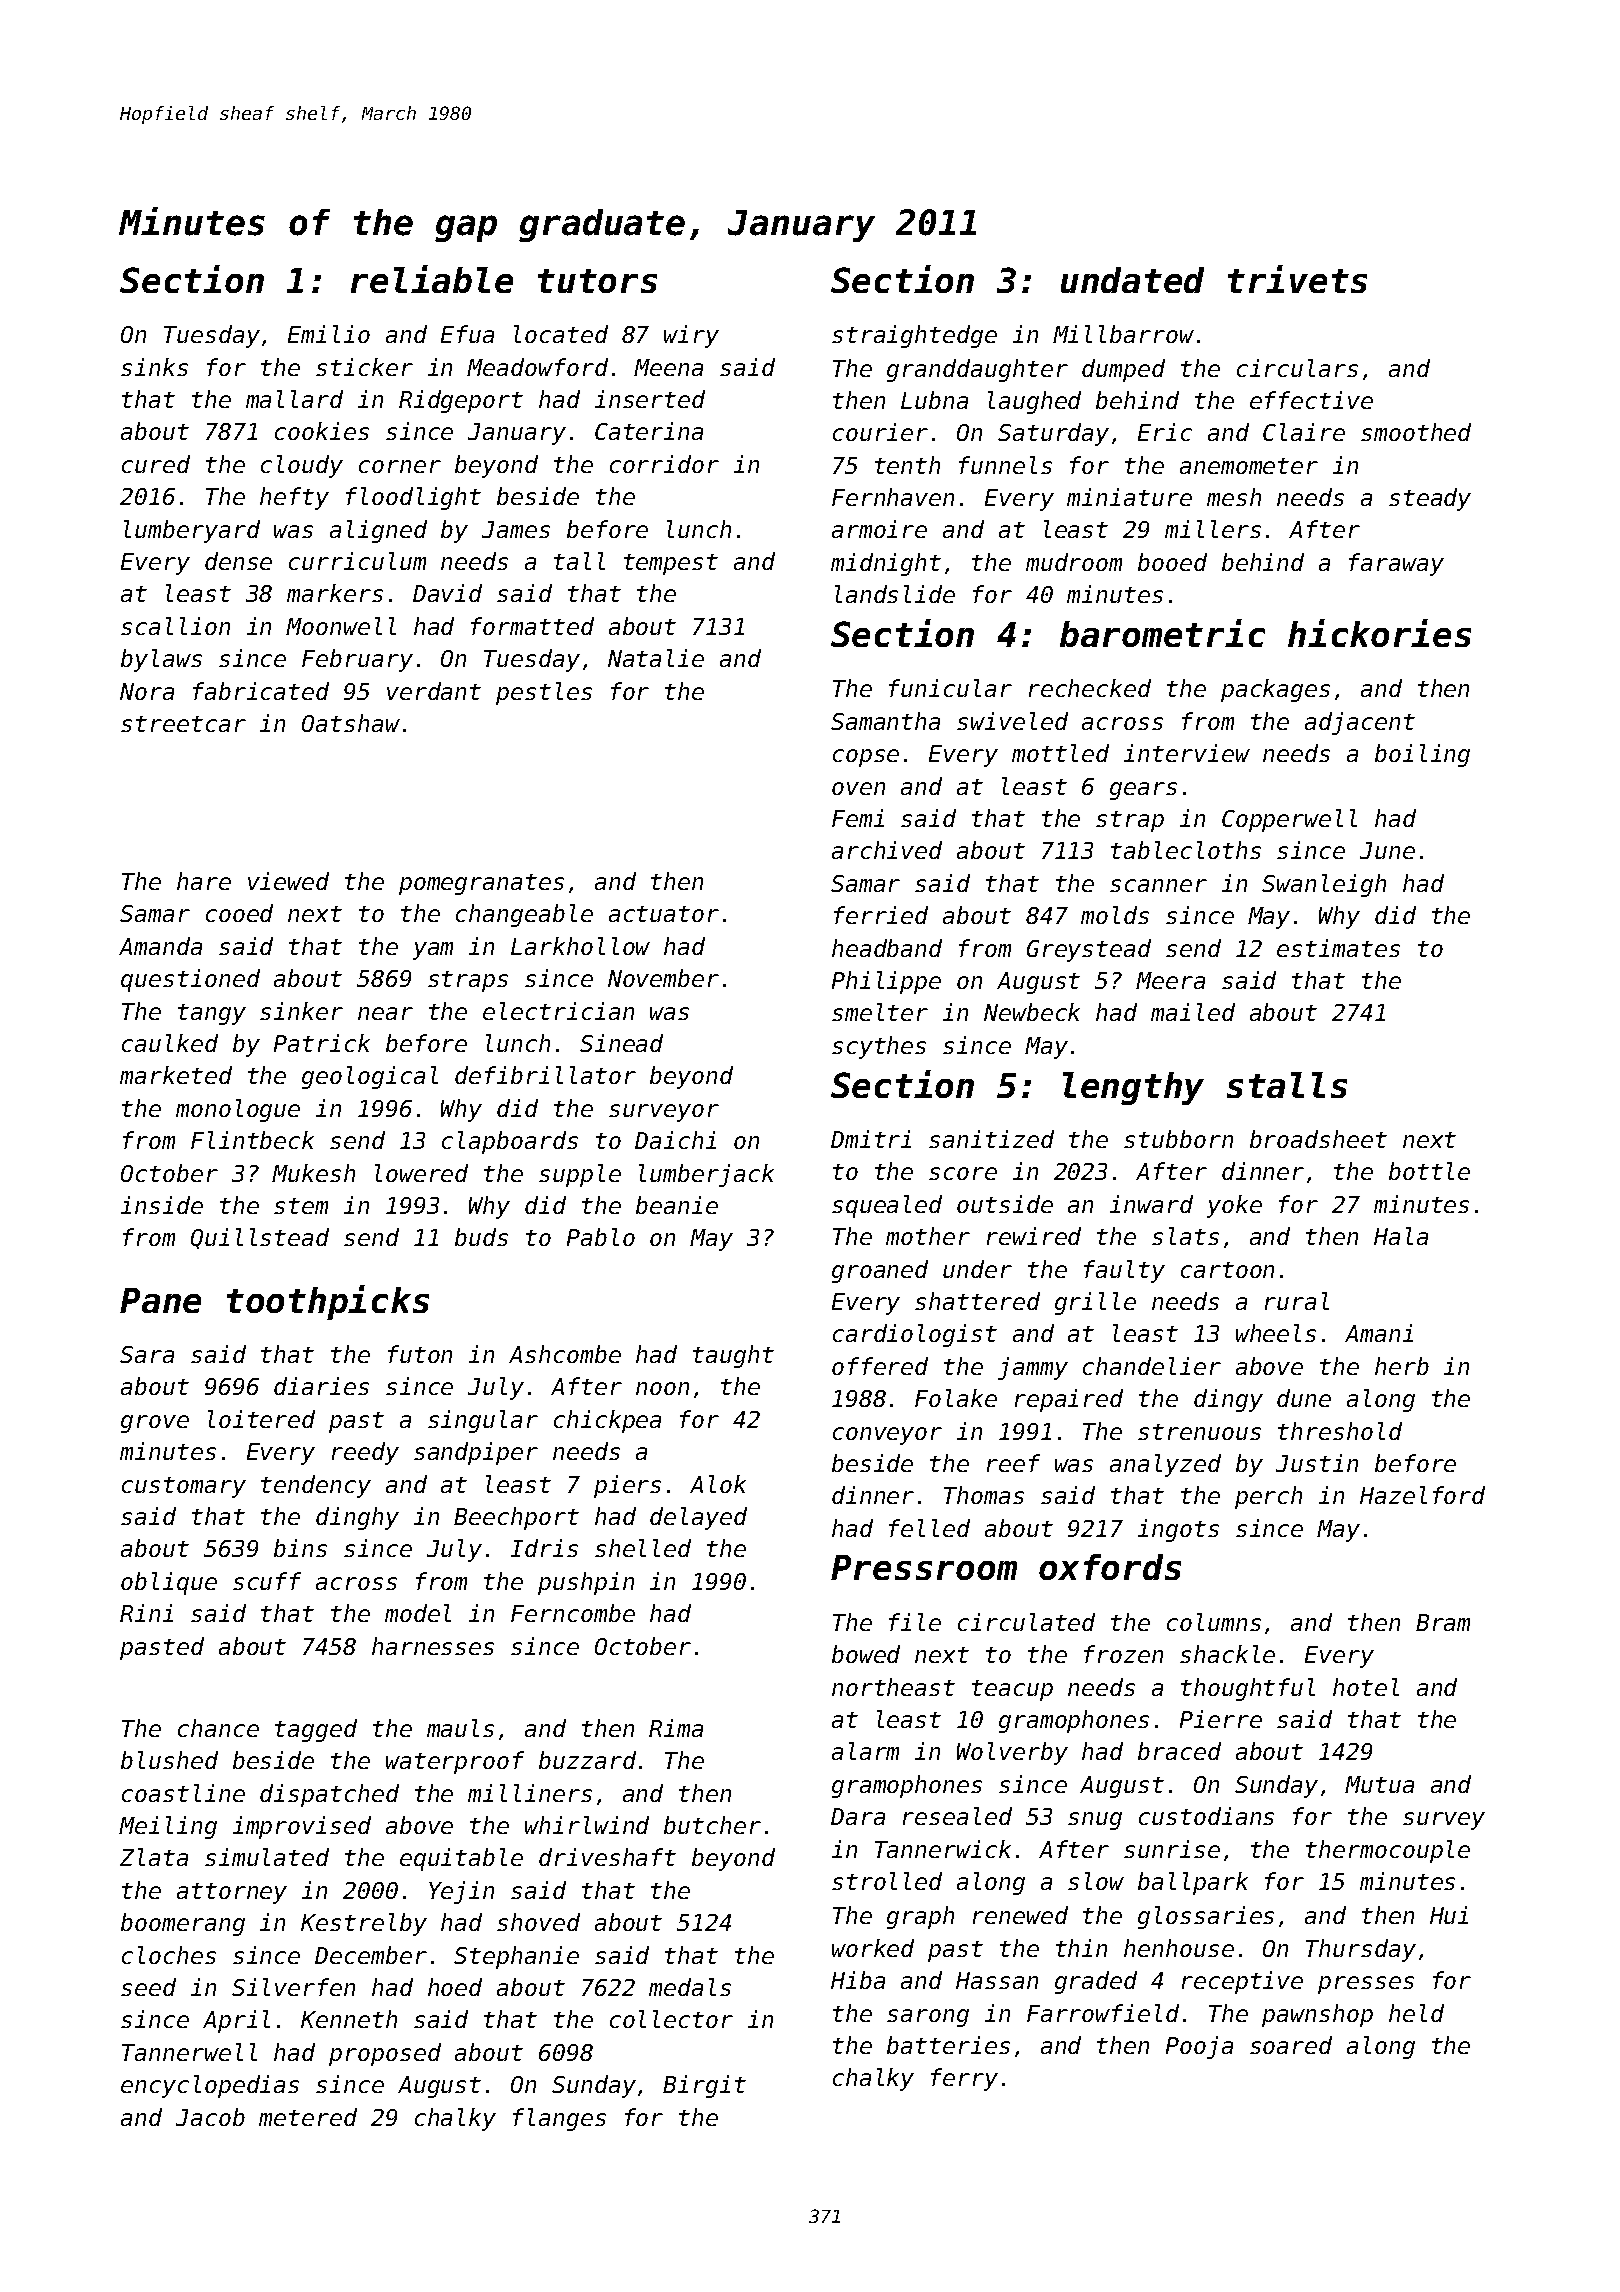  I want to click on Tannerwell, so click(189, 2052).
